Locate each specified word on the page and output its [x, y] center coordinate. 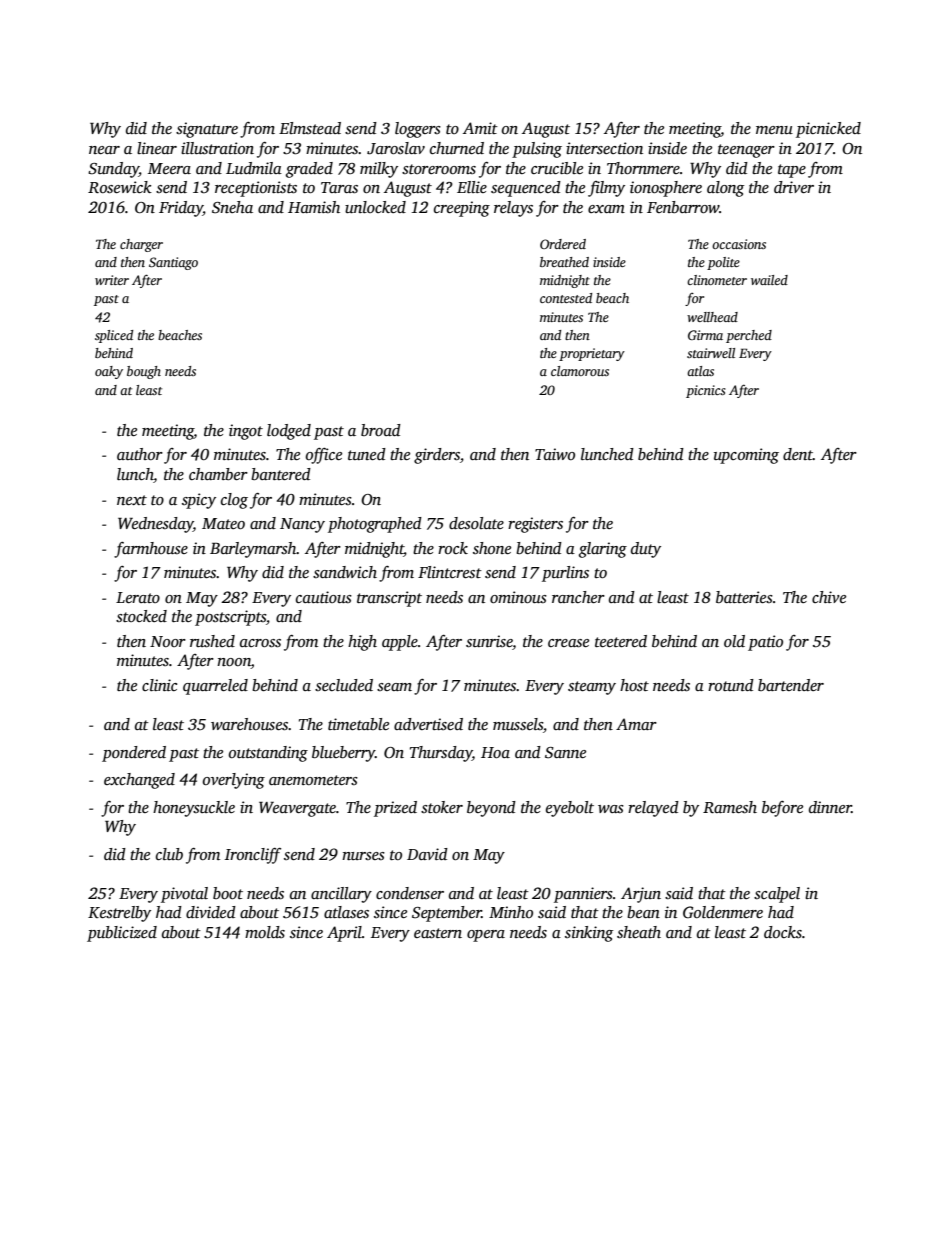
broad [381, 430]
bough [144, 372]
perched [749, 336]
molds [265, 932]
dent [798, 454]
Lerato [138, 597]
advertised [428, 724]
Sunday [113, 170]
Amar [636, 724]
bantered [281, 474]
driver [794, 187]
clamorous [580, 371]
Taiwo [555, 454]
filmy [606, 189]
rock [453, 548]
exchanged [139, 781]
